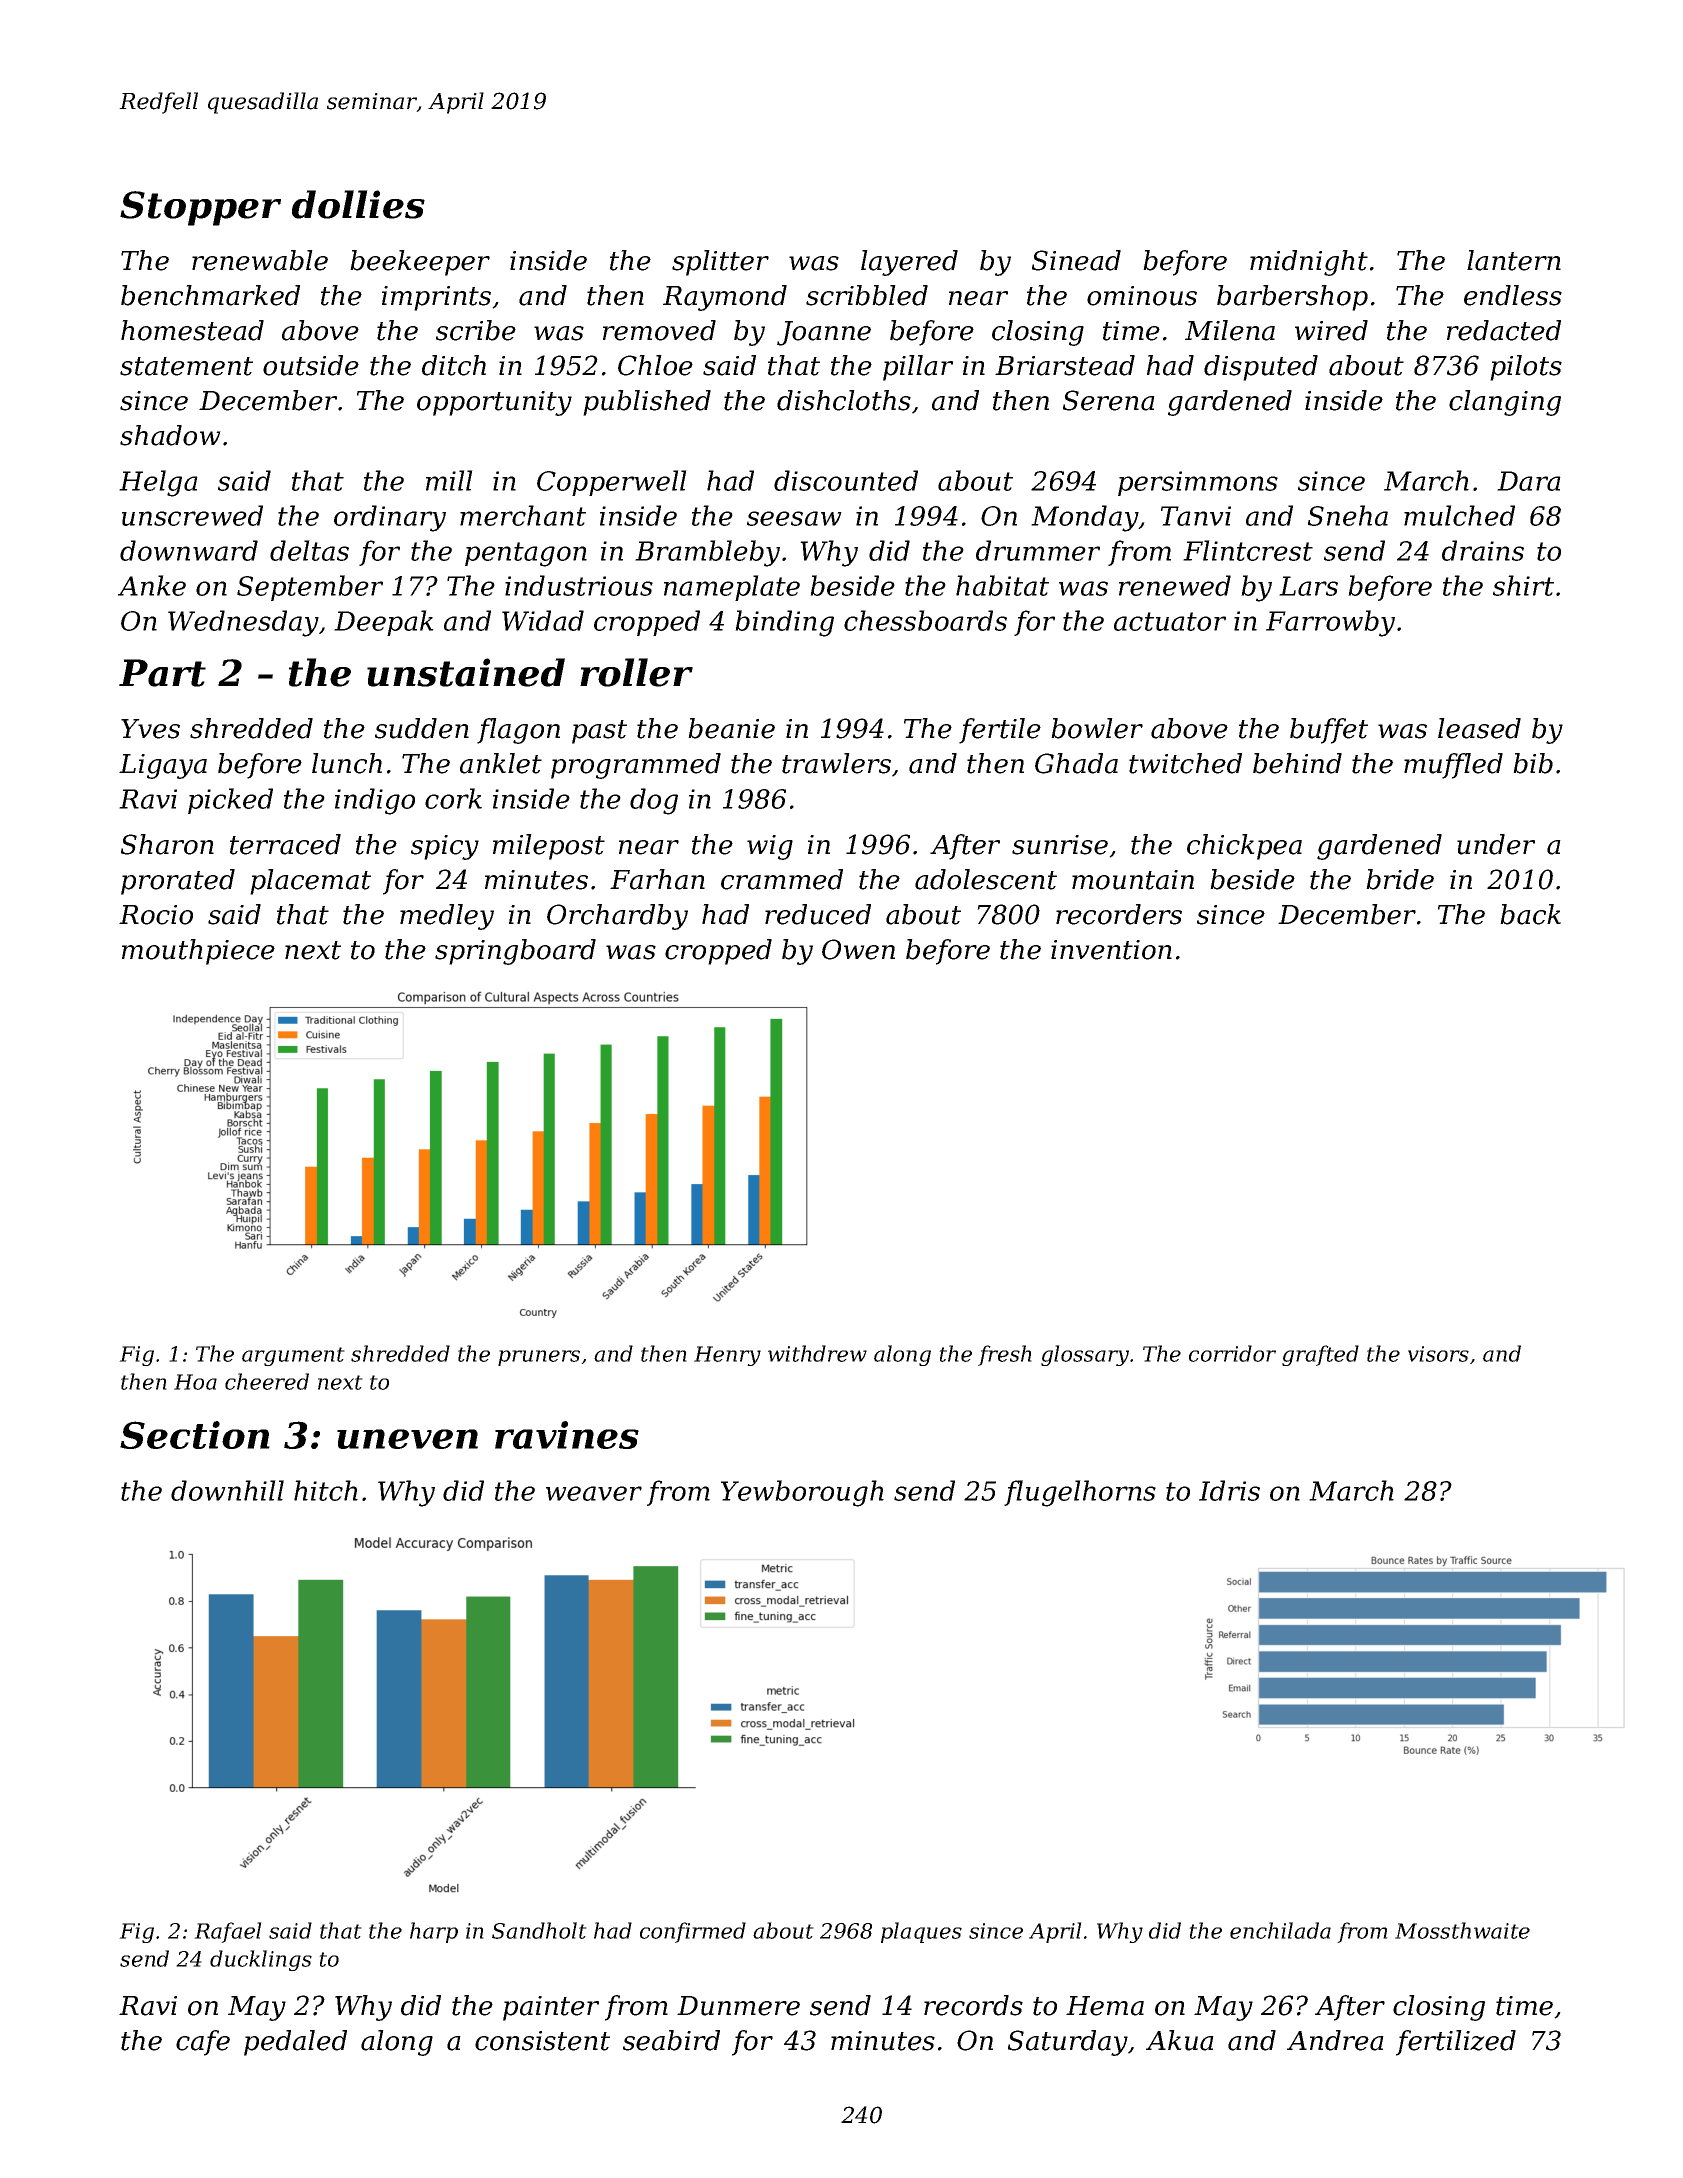  Describe the element at coordinates (200, 208) in the screenshot. I see `Stopper` at that location.
